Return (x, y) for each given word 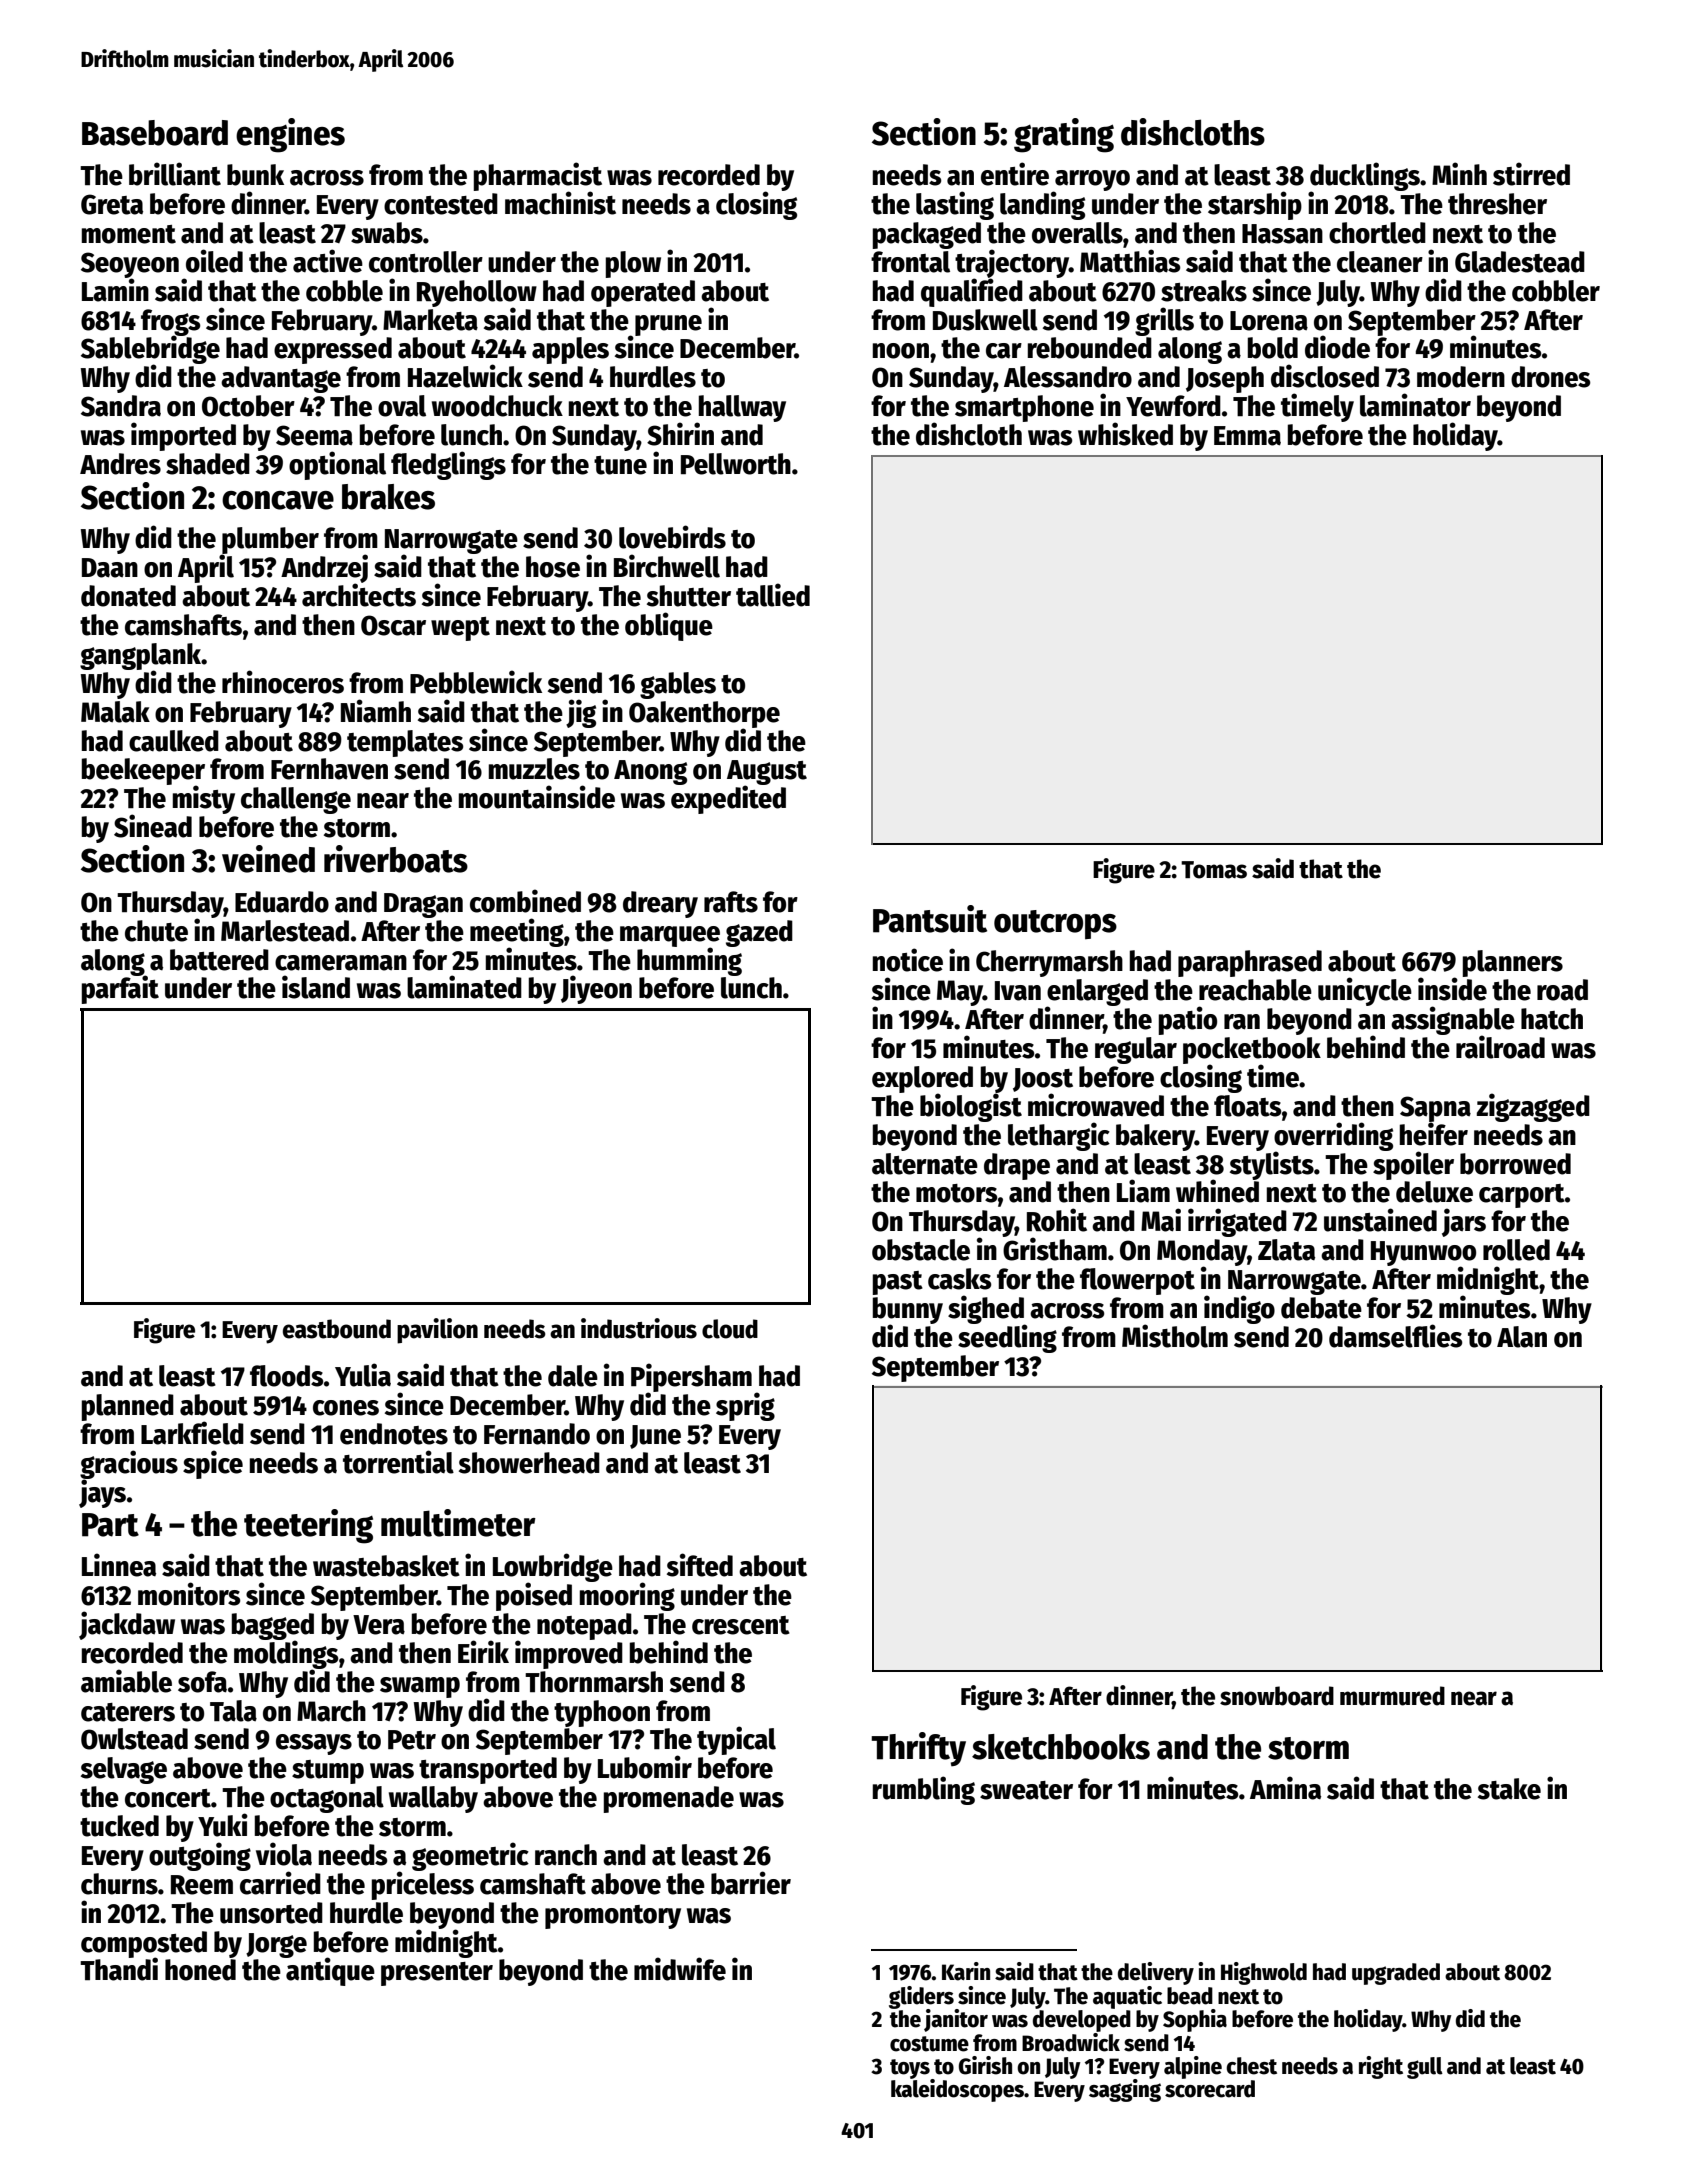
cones (346, 1408)
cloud (730, 1329)
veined (268, 859)
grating (1064, 135)
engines (290, 135)
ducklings (1365, 176)
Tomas (1214, 870)
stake (1509, 1789)
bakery (1155, 1137)
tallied (773, 595)
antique (330, 1972)
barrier (751, 1883)
